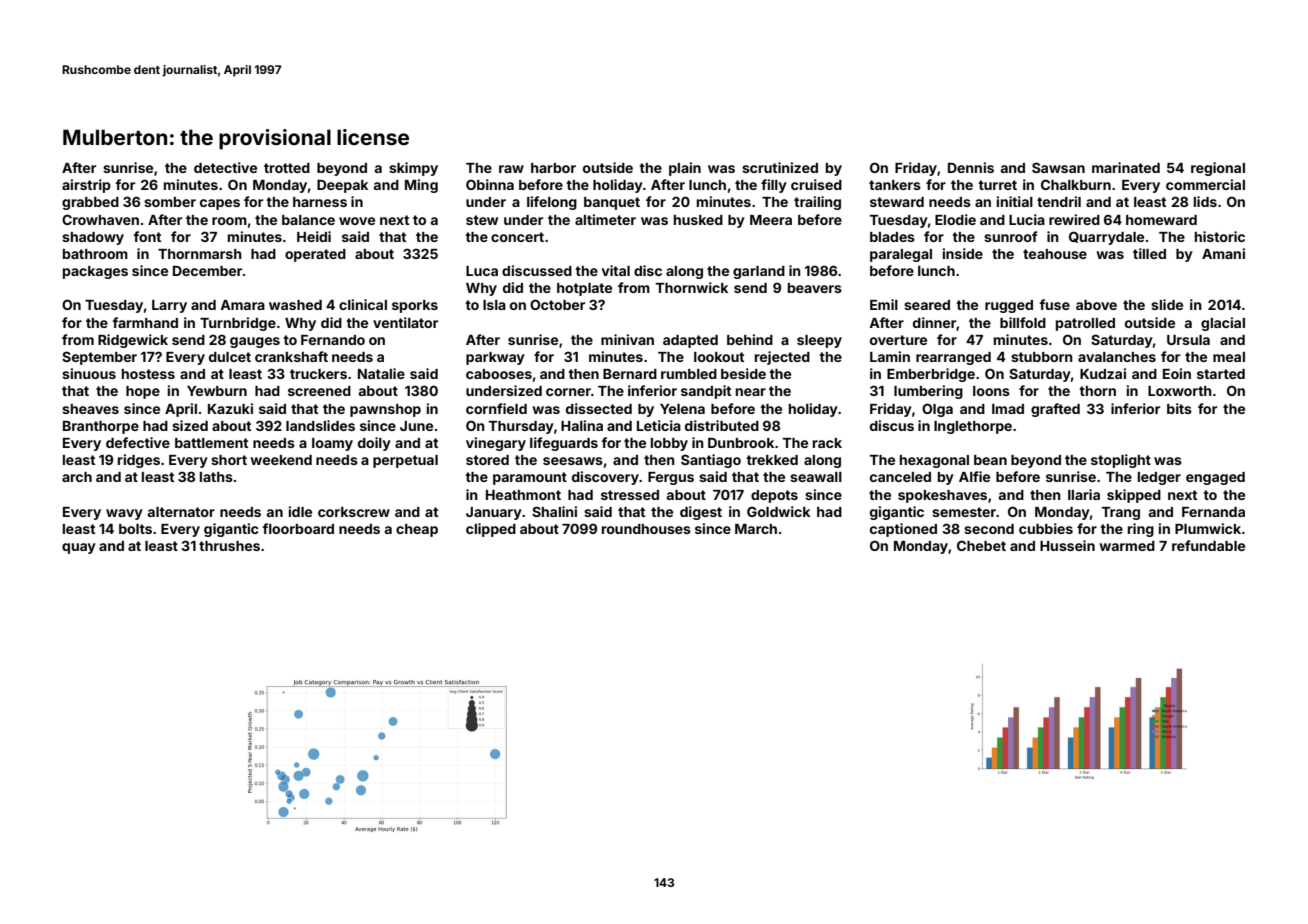 Image resolution: width=1308 pixels, height=924 pixels. I want to click on thrushes, so click(229, 546).
